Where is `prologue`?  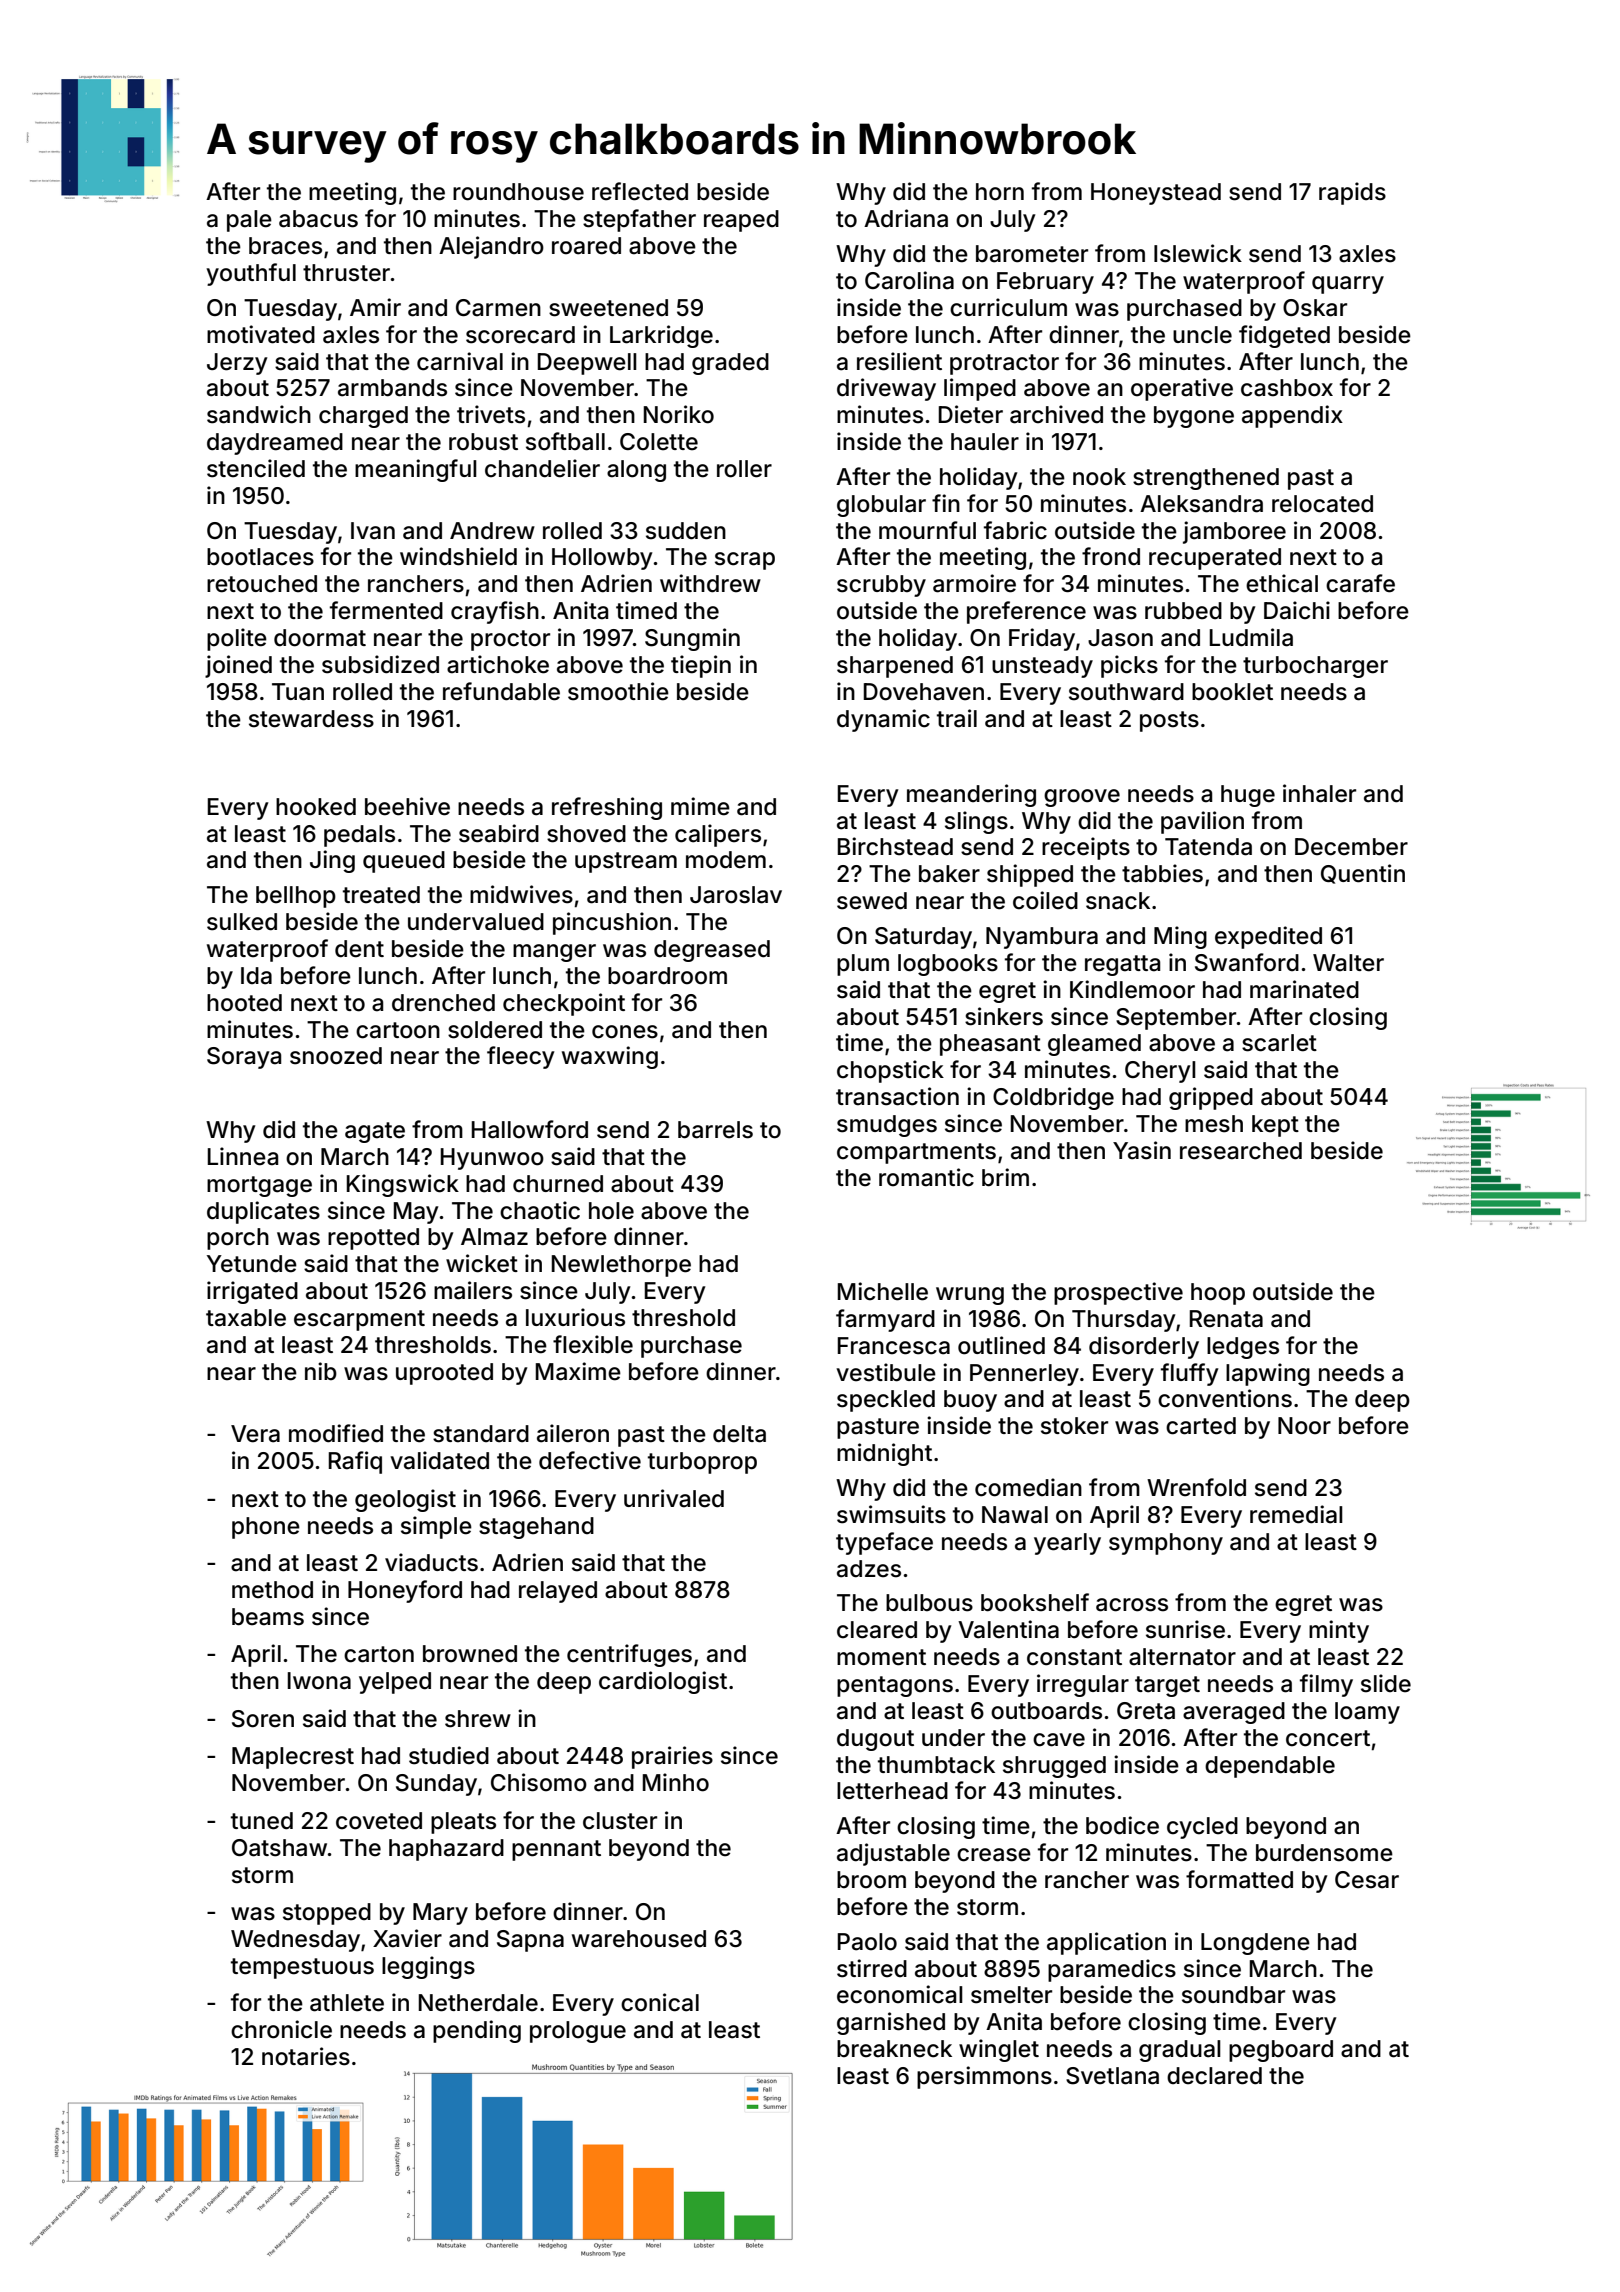 prologue is located at coordinates (578, 2032).
